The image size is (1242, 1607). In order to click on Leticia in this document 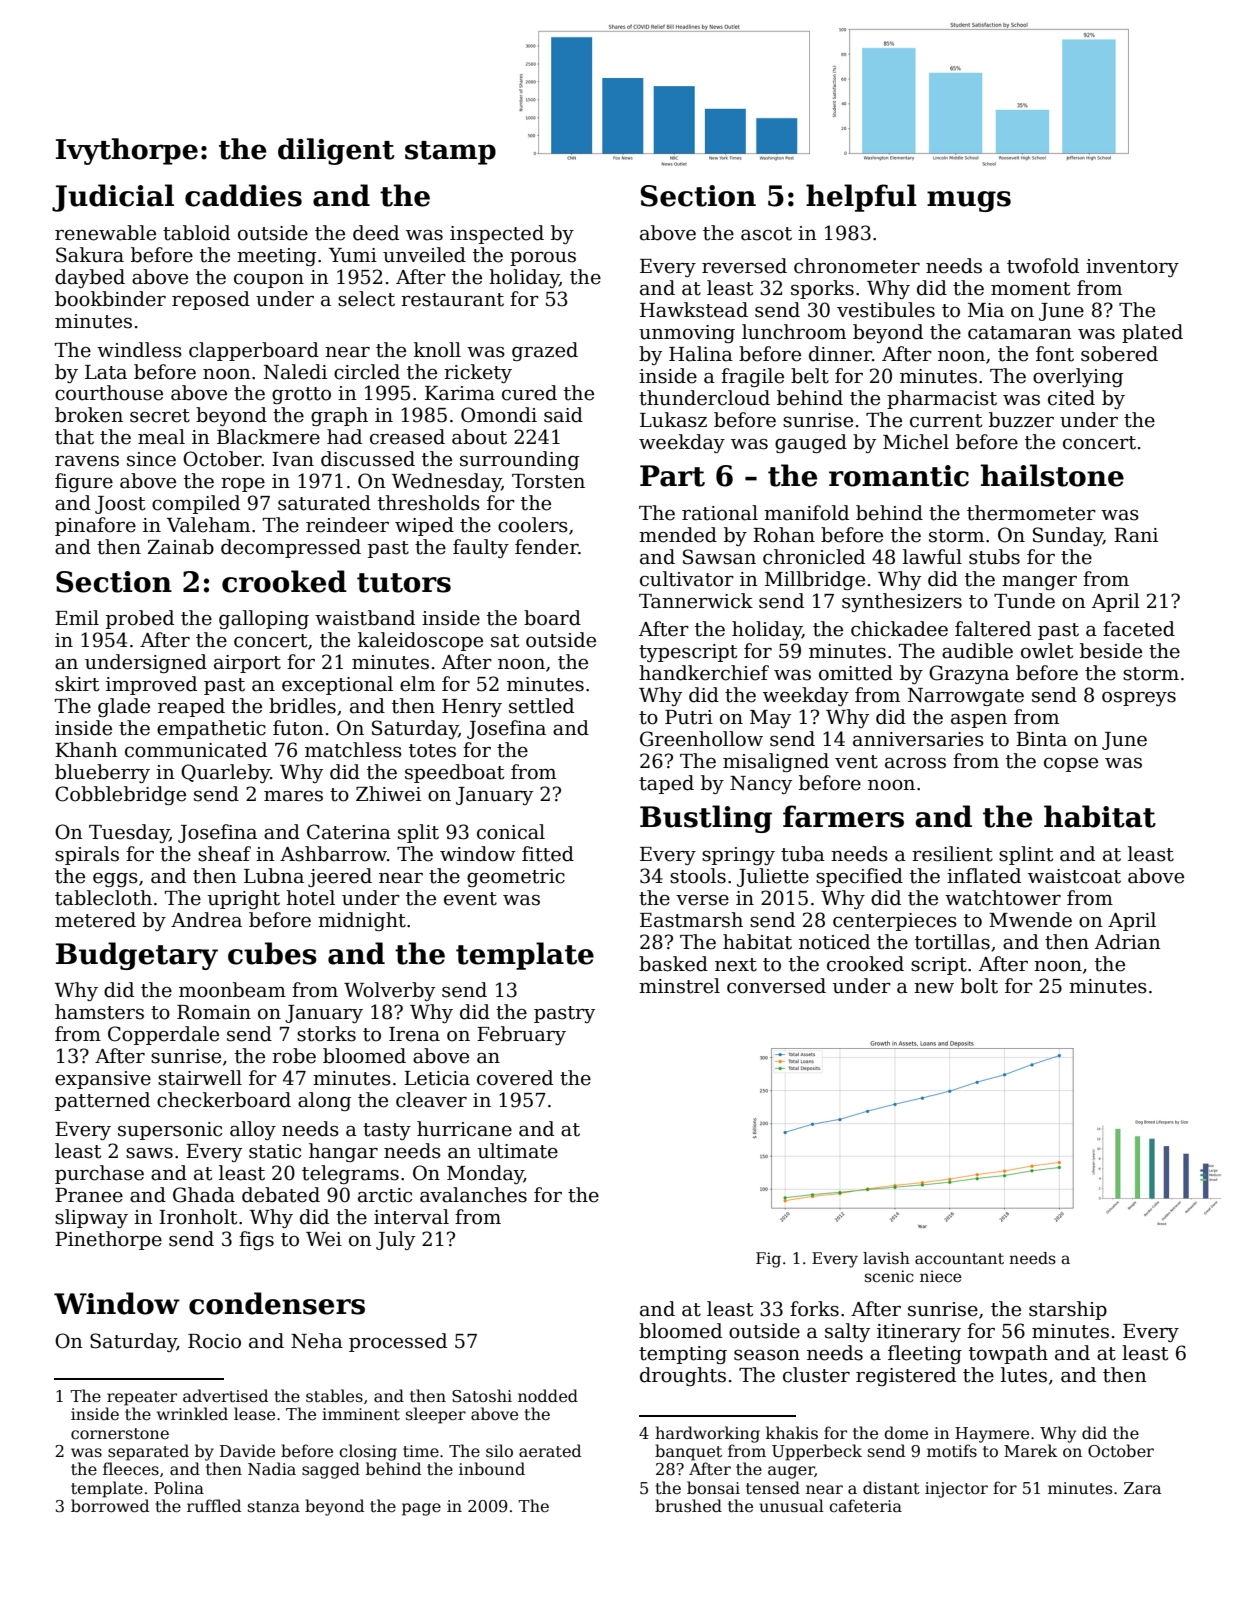, I will do `click(437, 1078)`.
